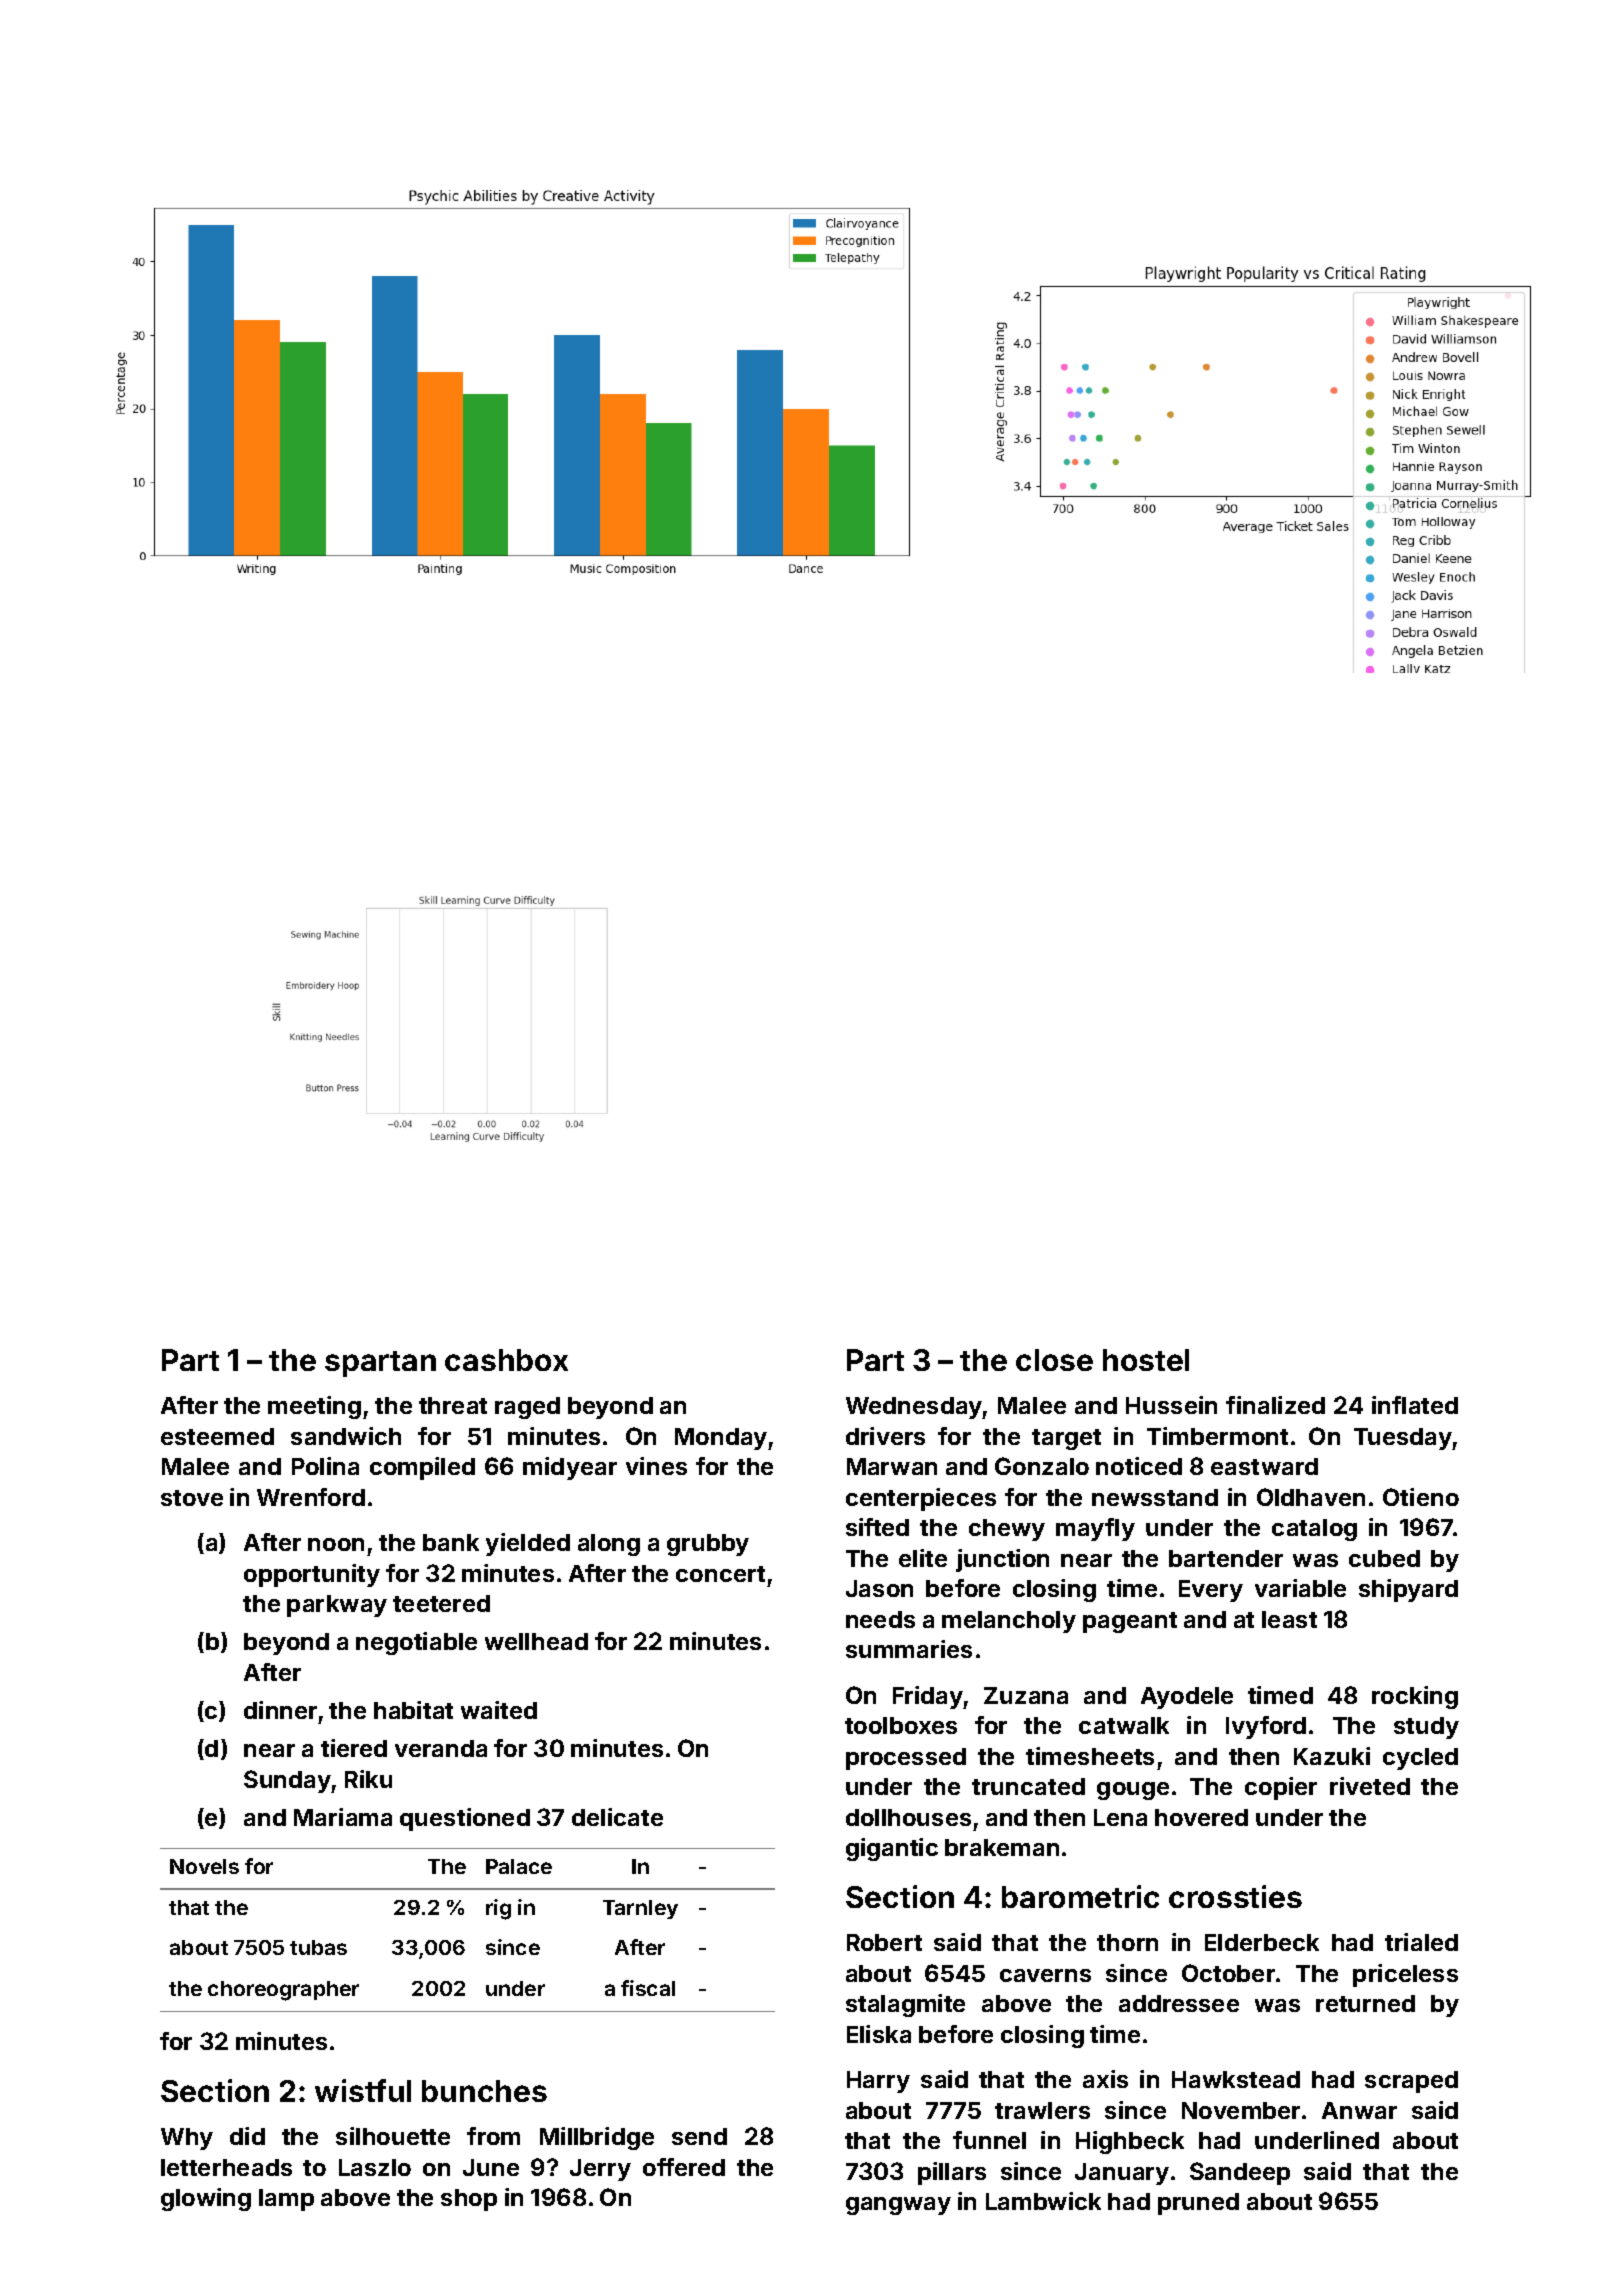 Image resolution: width=1620 pixels, height=2292 pixels. I want to click on wellhead, so click(536, 1641).
